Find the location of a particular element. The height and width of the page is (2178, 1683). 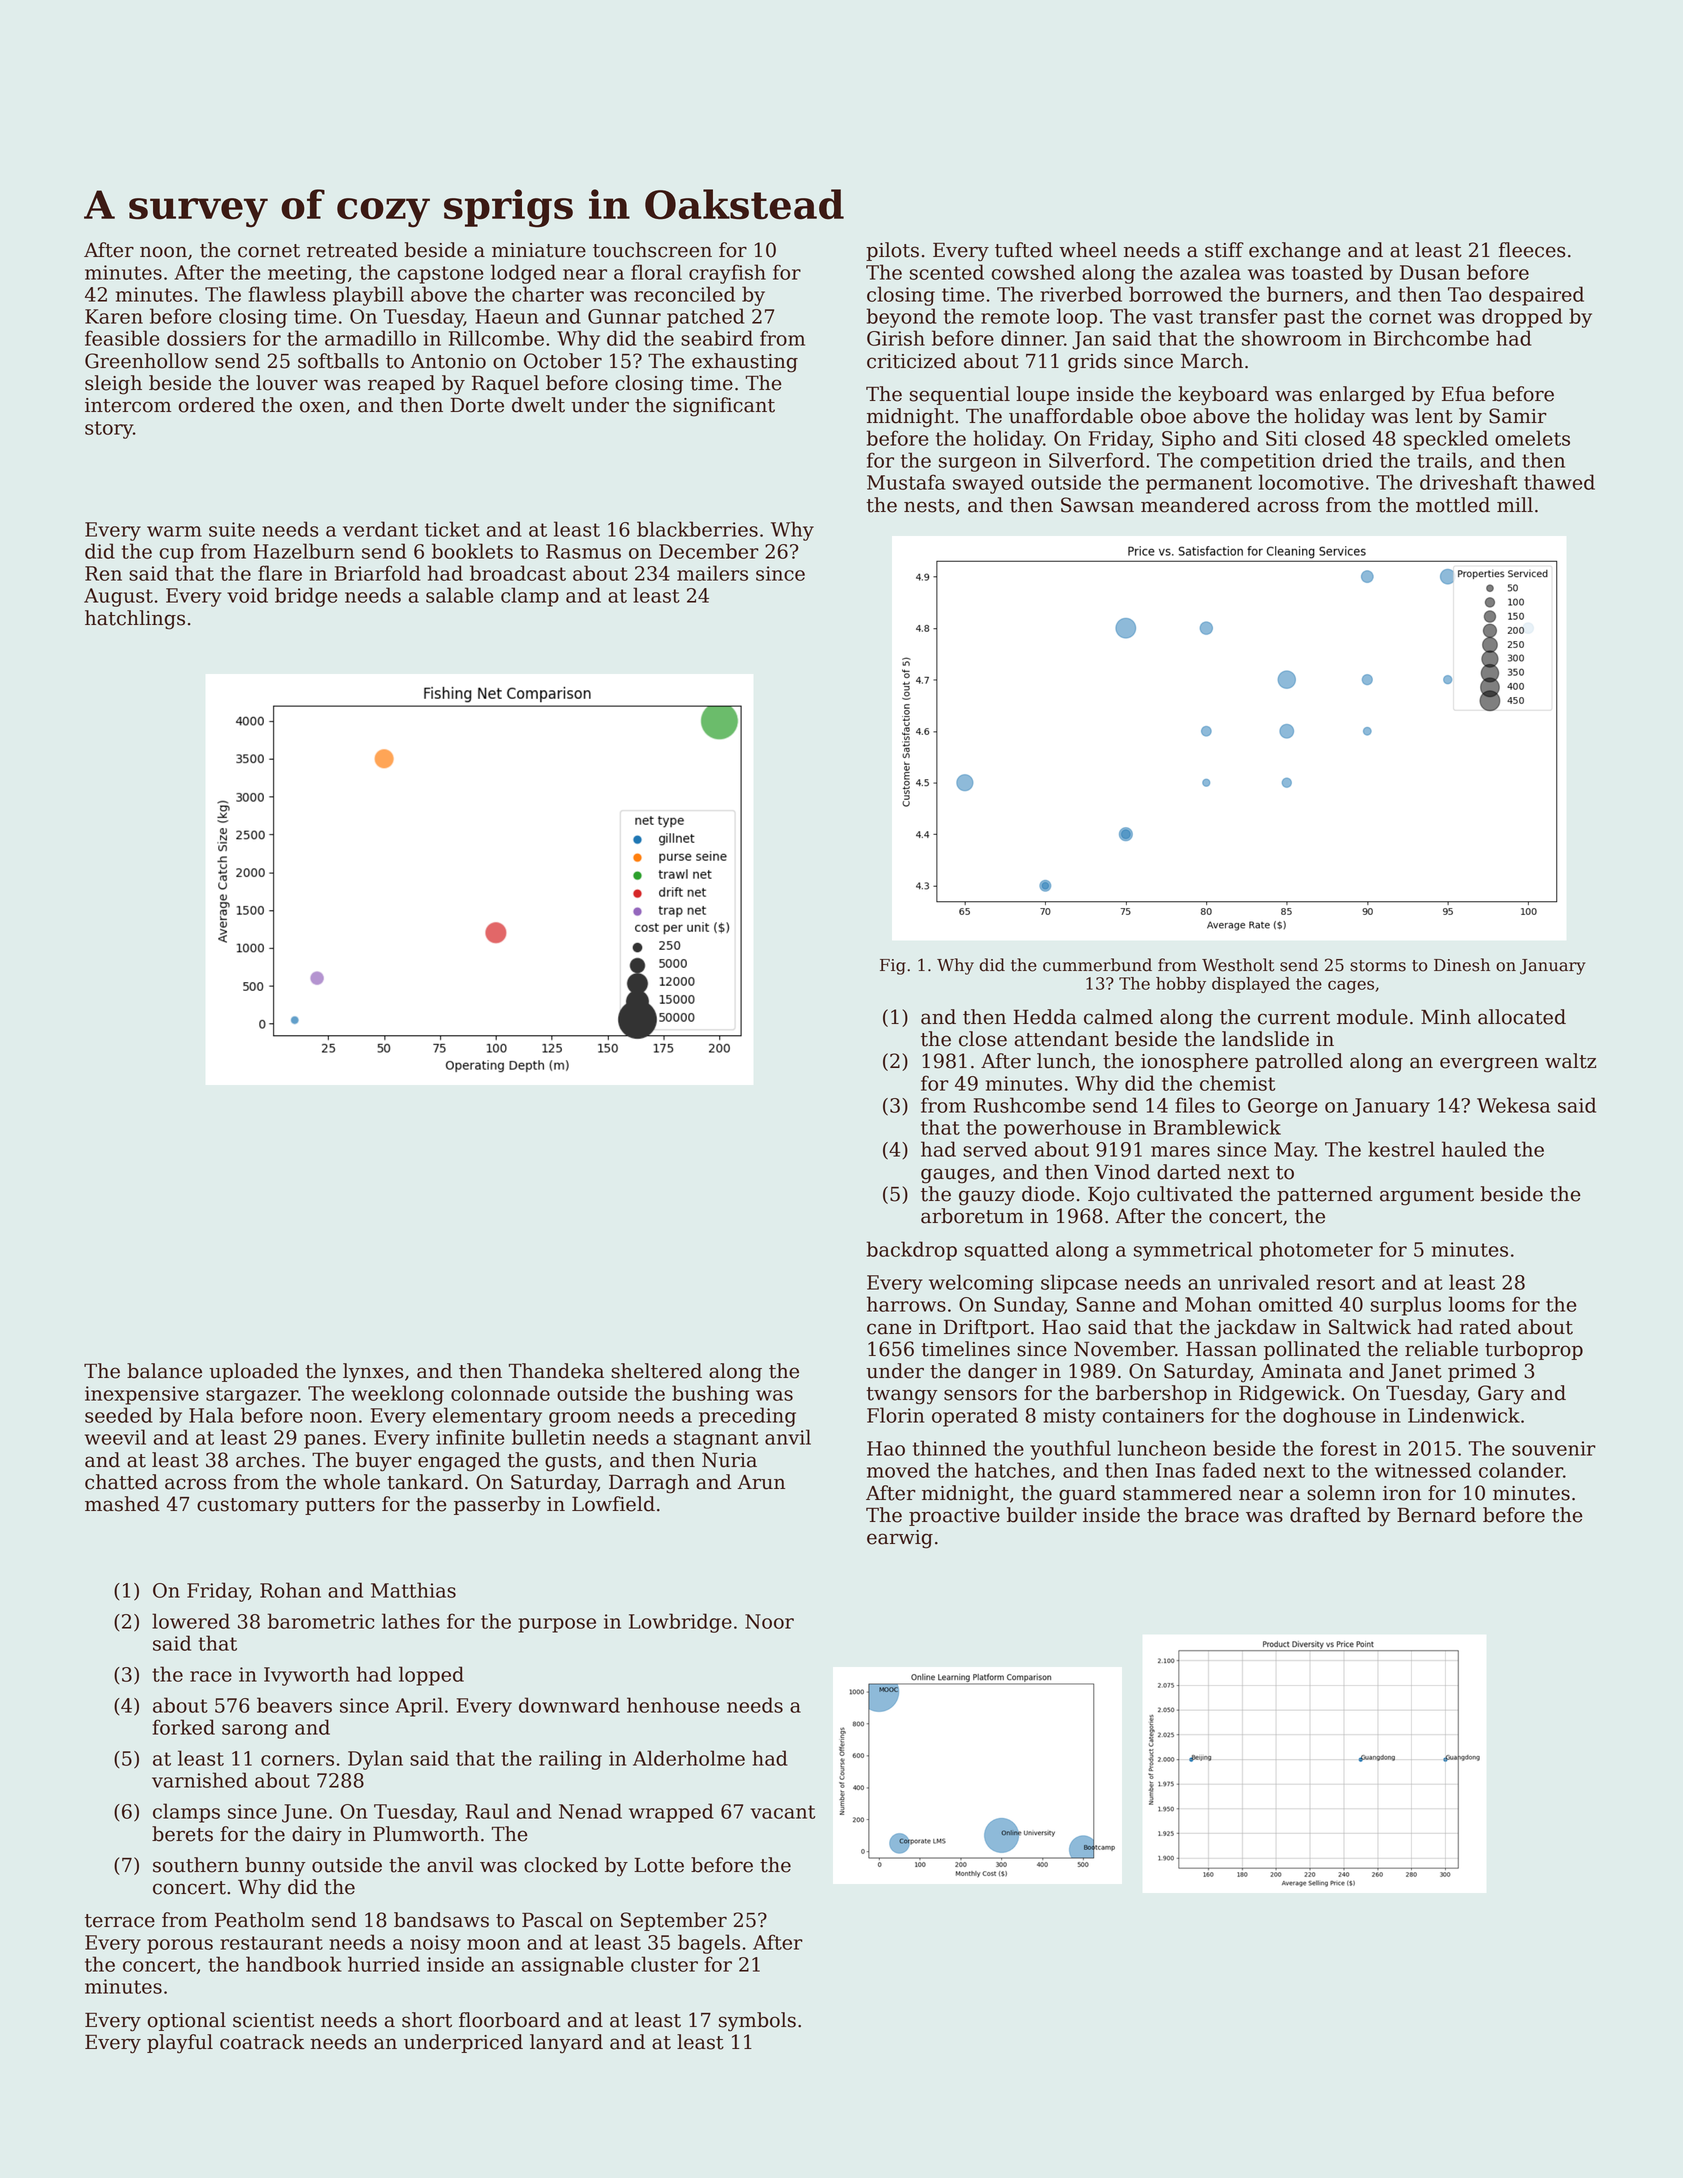

symbols is located at coordinates (757, 2022).
